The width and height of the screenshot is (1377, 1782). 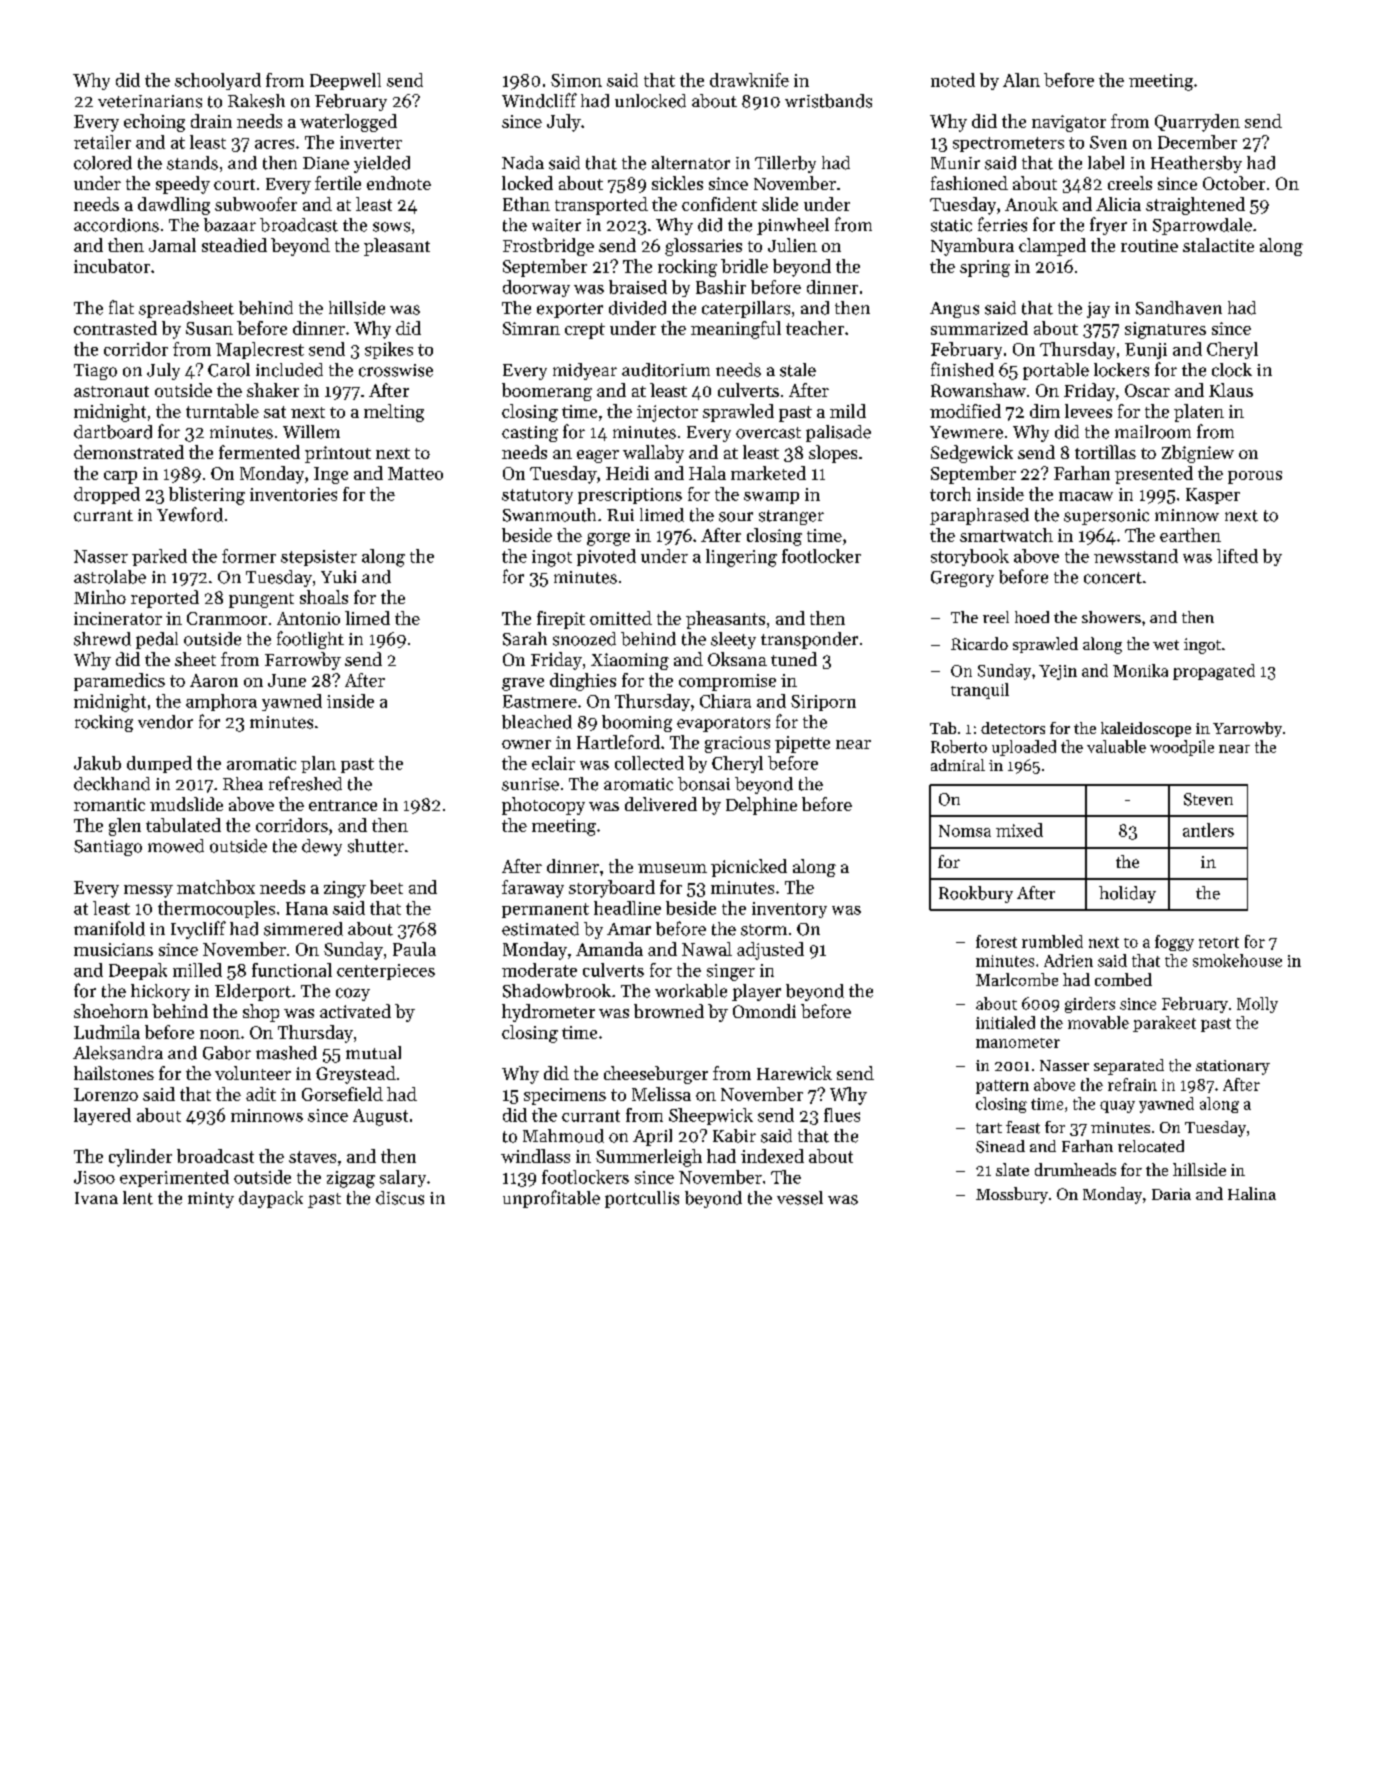 What do you see at coordinates (749, 80) in the screenshot?
I see `drawknife` at bounding box center [749, 80].
